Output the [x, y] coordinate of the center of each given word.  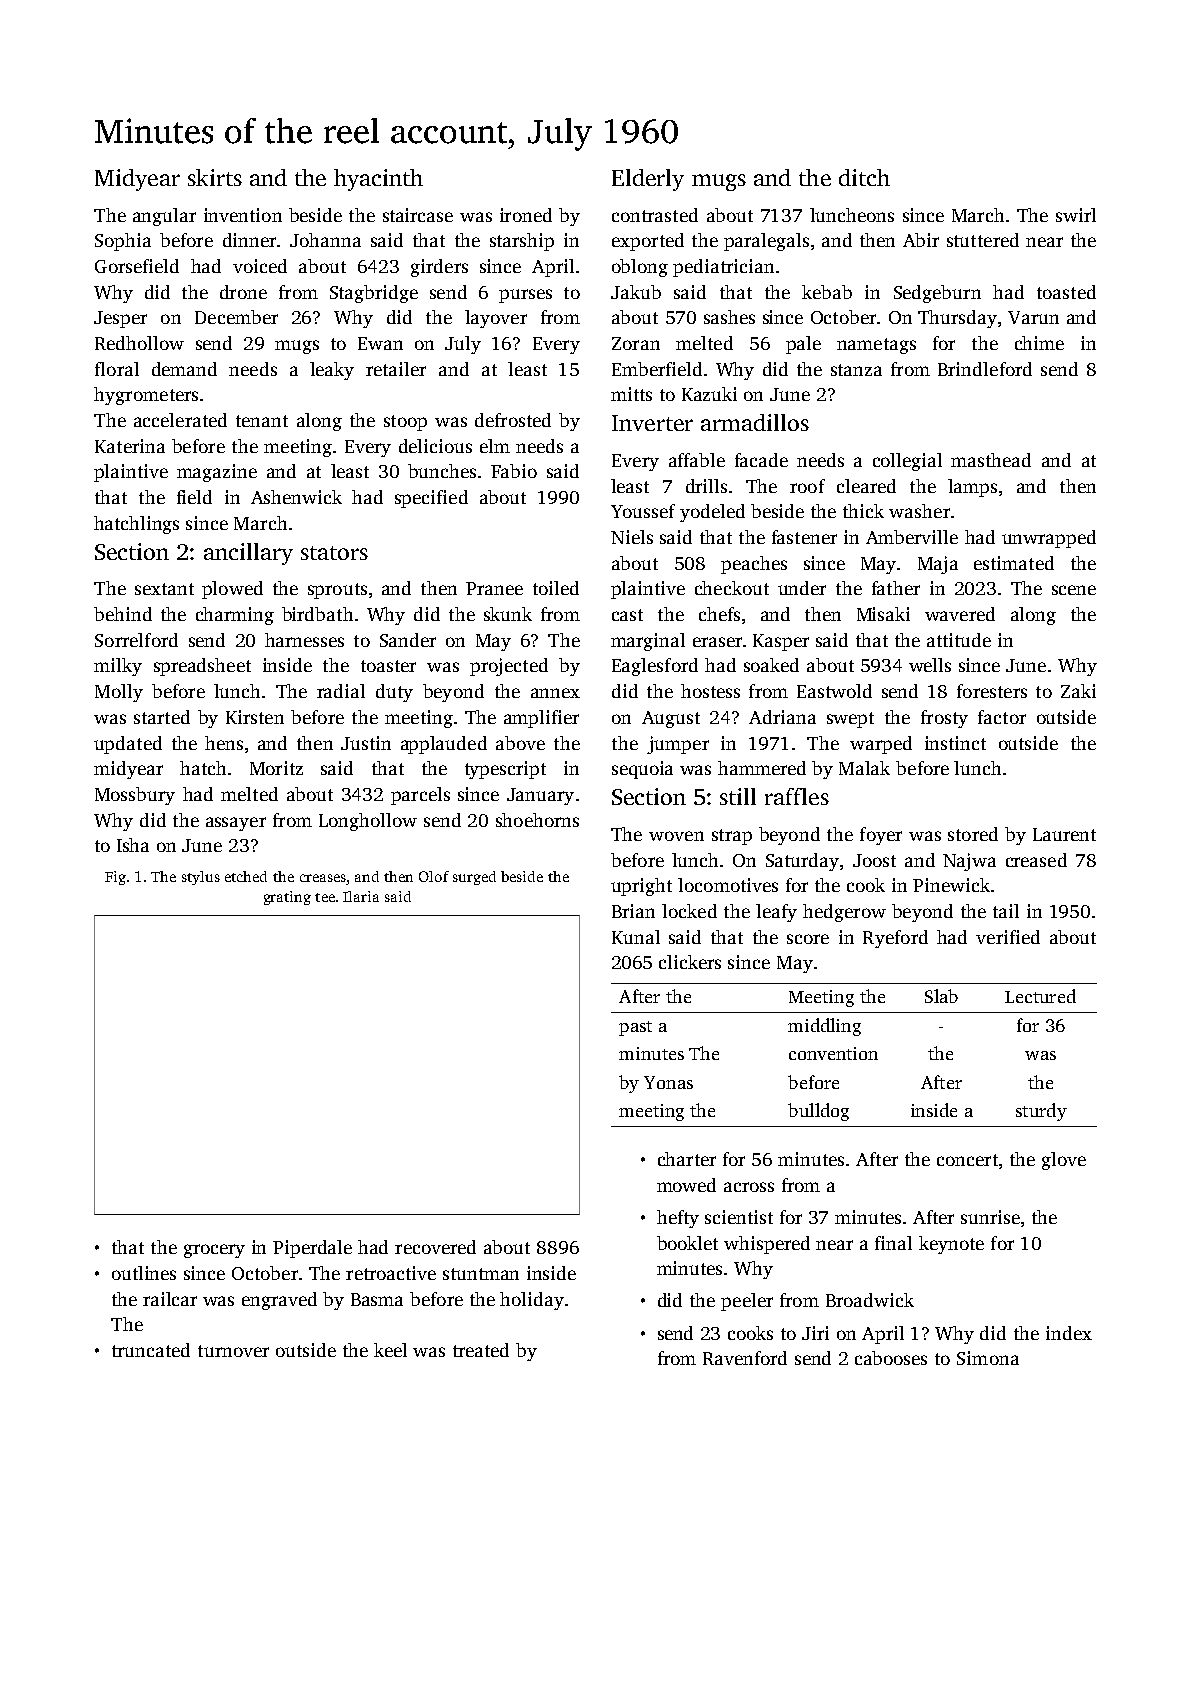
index [1069, 1333]
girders [439, 268]
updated [128, 745]
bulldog [818, 1112]
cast [627, 615]
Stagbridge [374, 294]
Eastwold [834, 691]
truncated [151, 1350]
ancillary [248, 554]
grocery [214, 1251]
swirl [1076, 215]
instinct [955, 743]
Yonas [668, 1082]
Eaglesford [655, 667]
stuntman [481, 1274]
